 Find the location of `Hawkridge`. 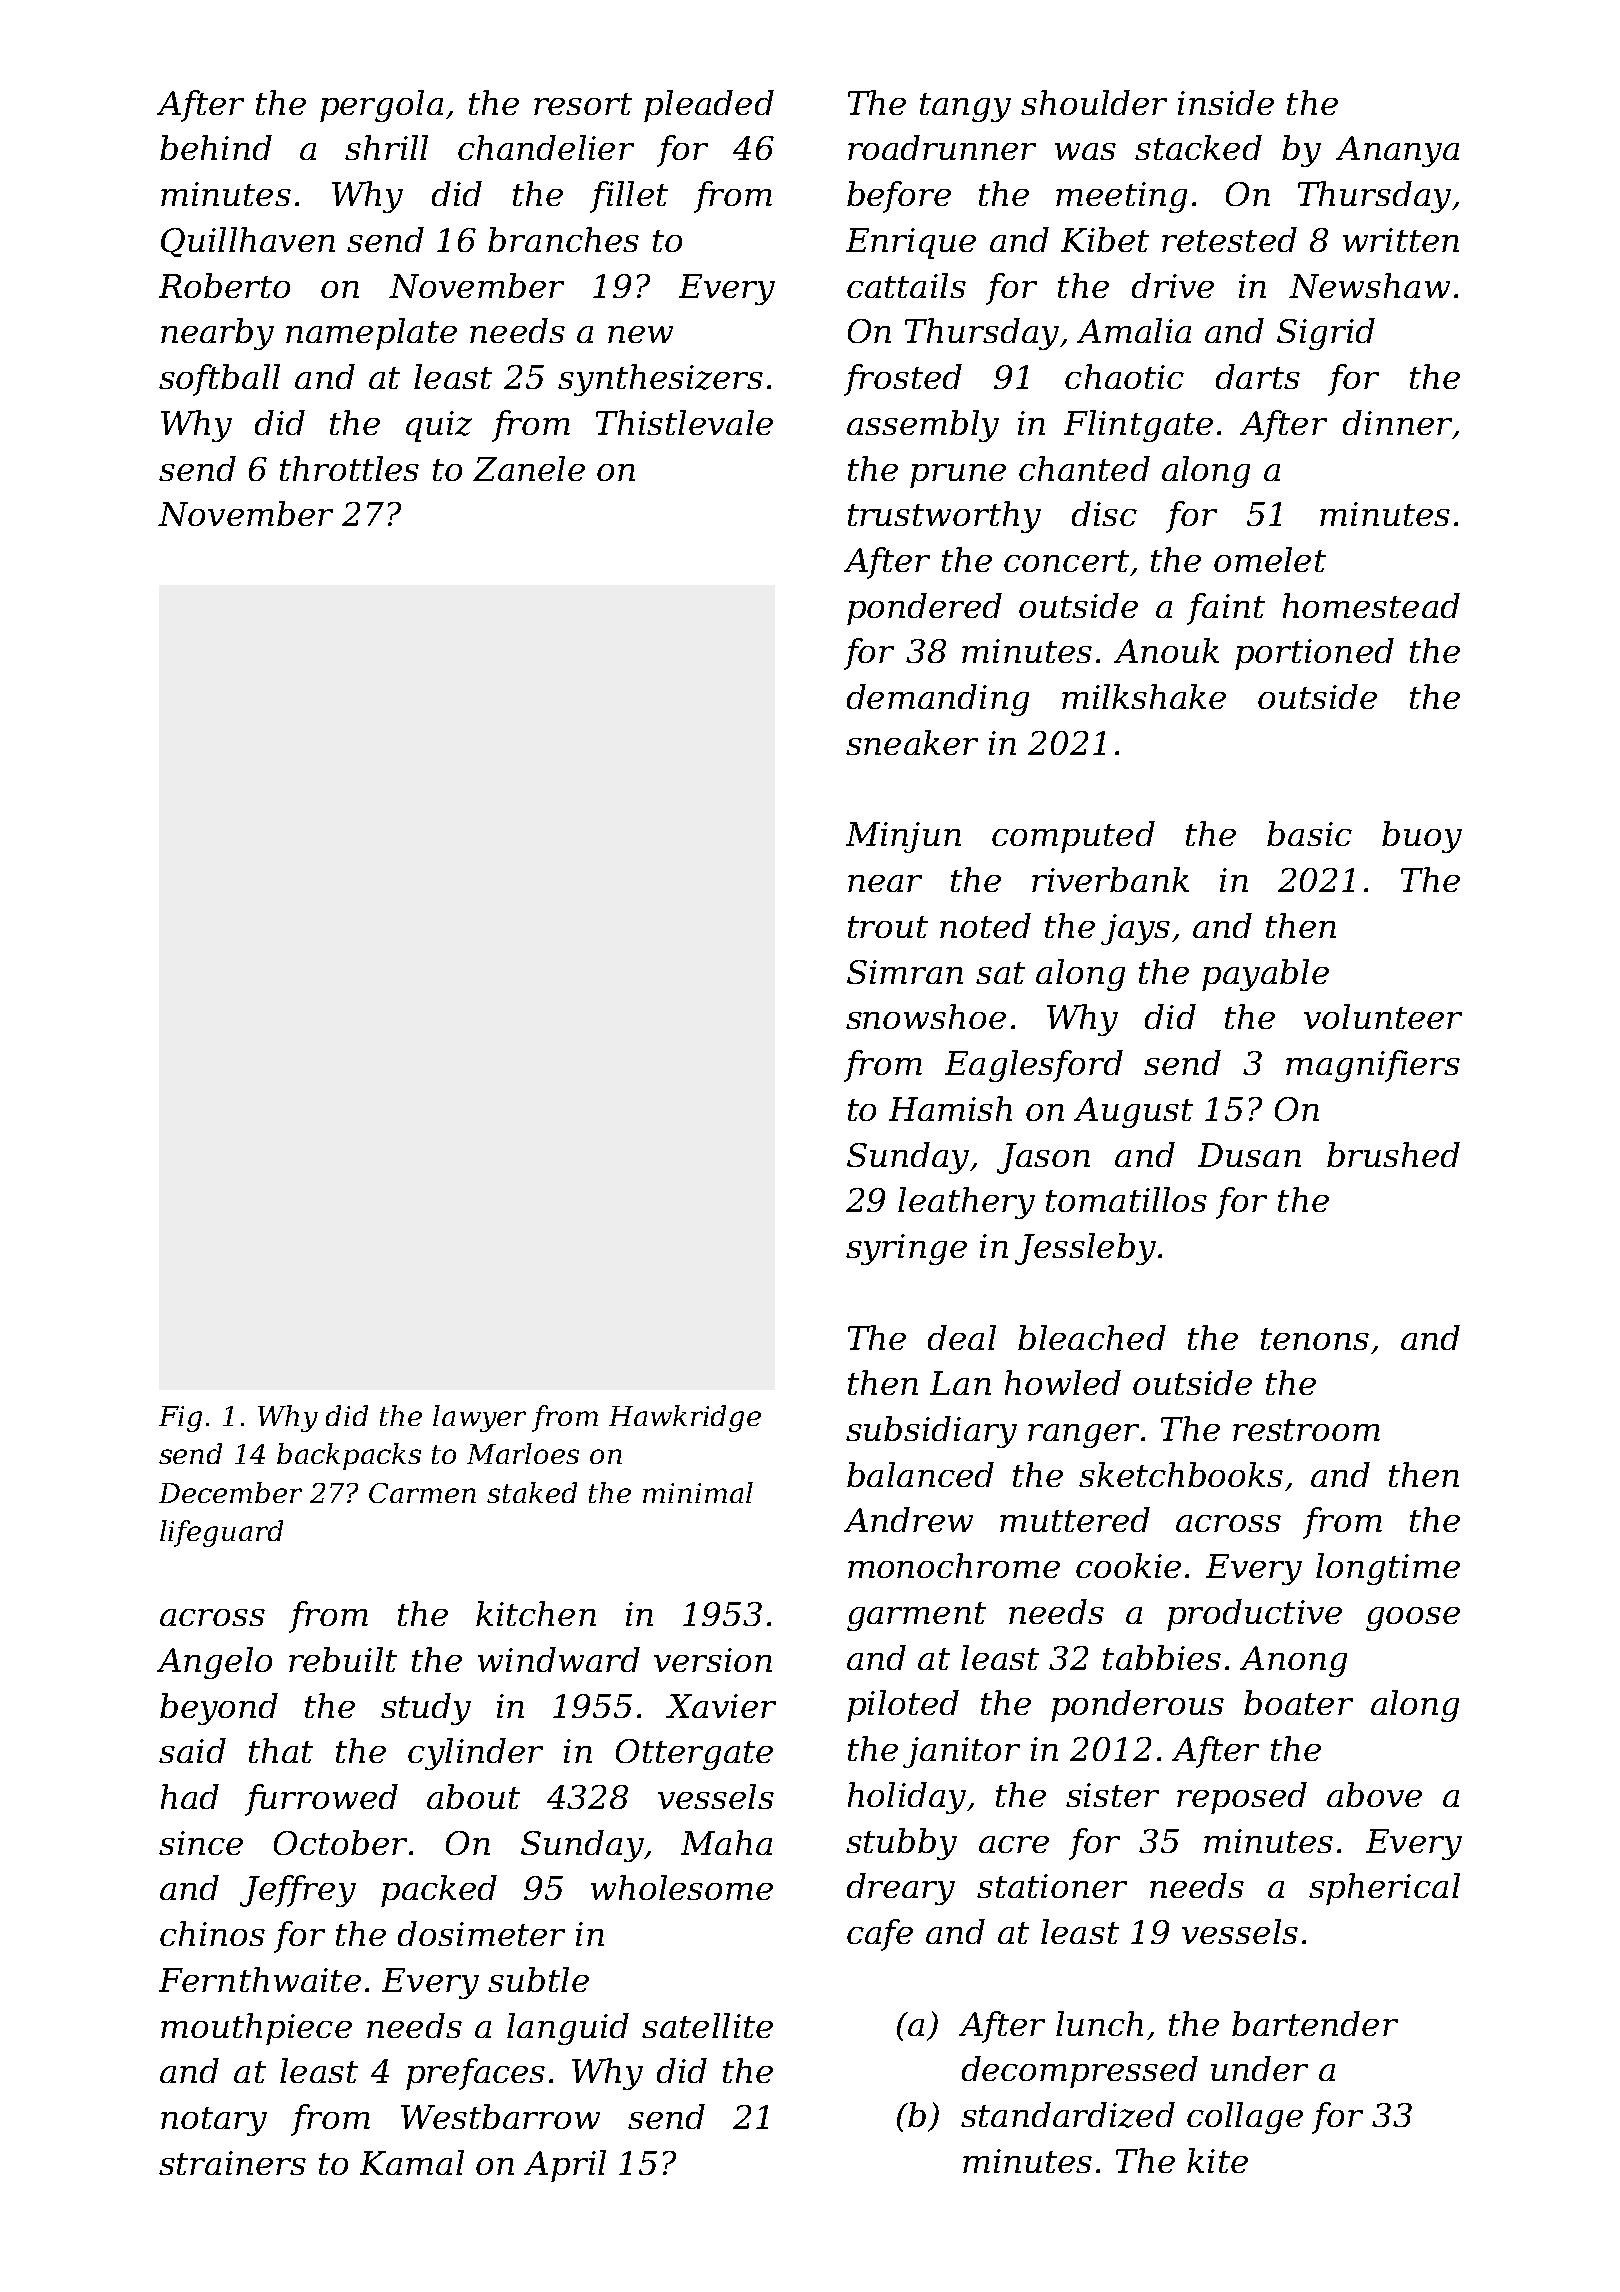

Hawkridge is located at coordinates (685, 1418).
